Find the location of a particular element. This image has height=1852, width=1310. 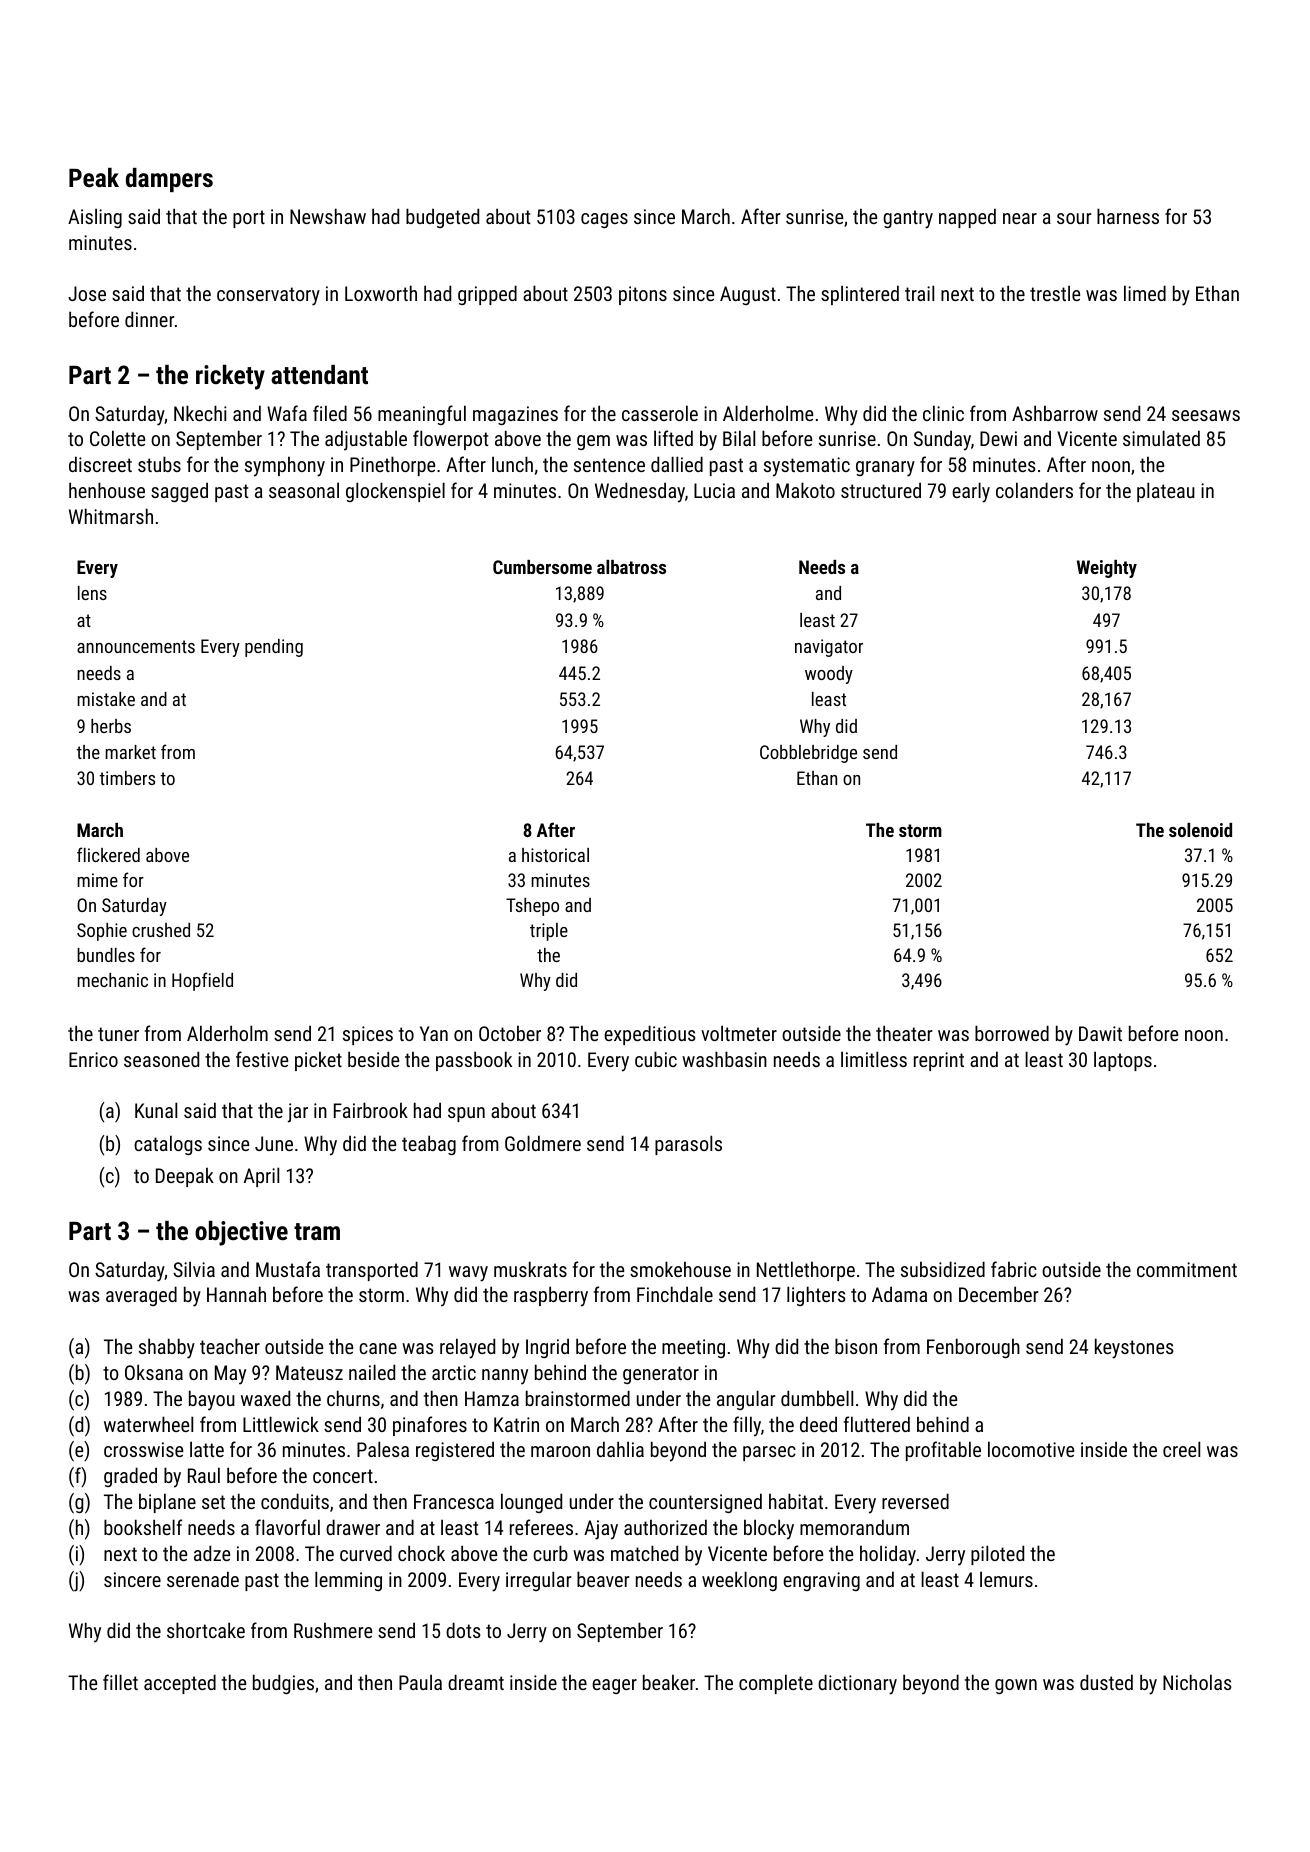

tuner is located at coordinates (118, 1034).
